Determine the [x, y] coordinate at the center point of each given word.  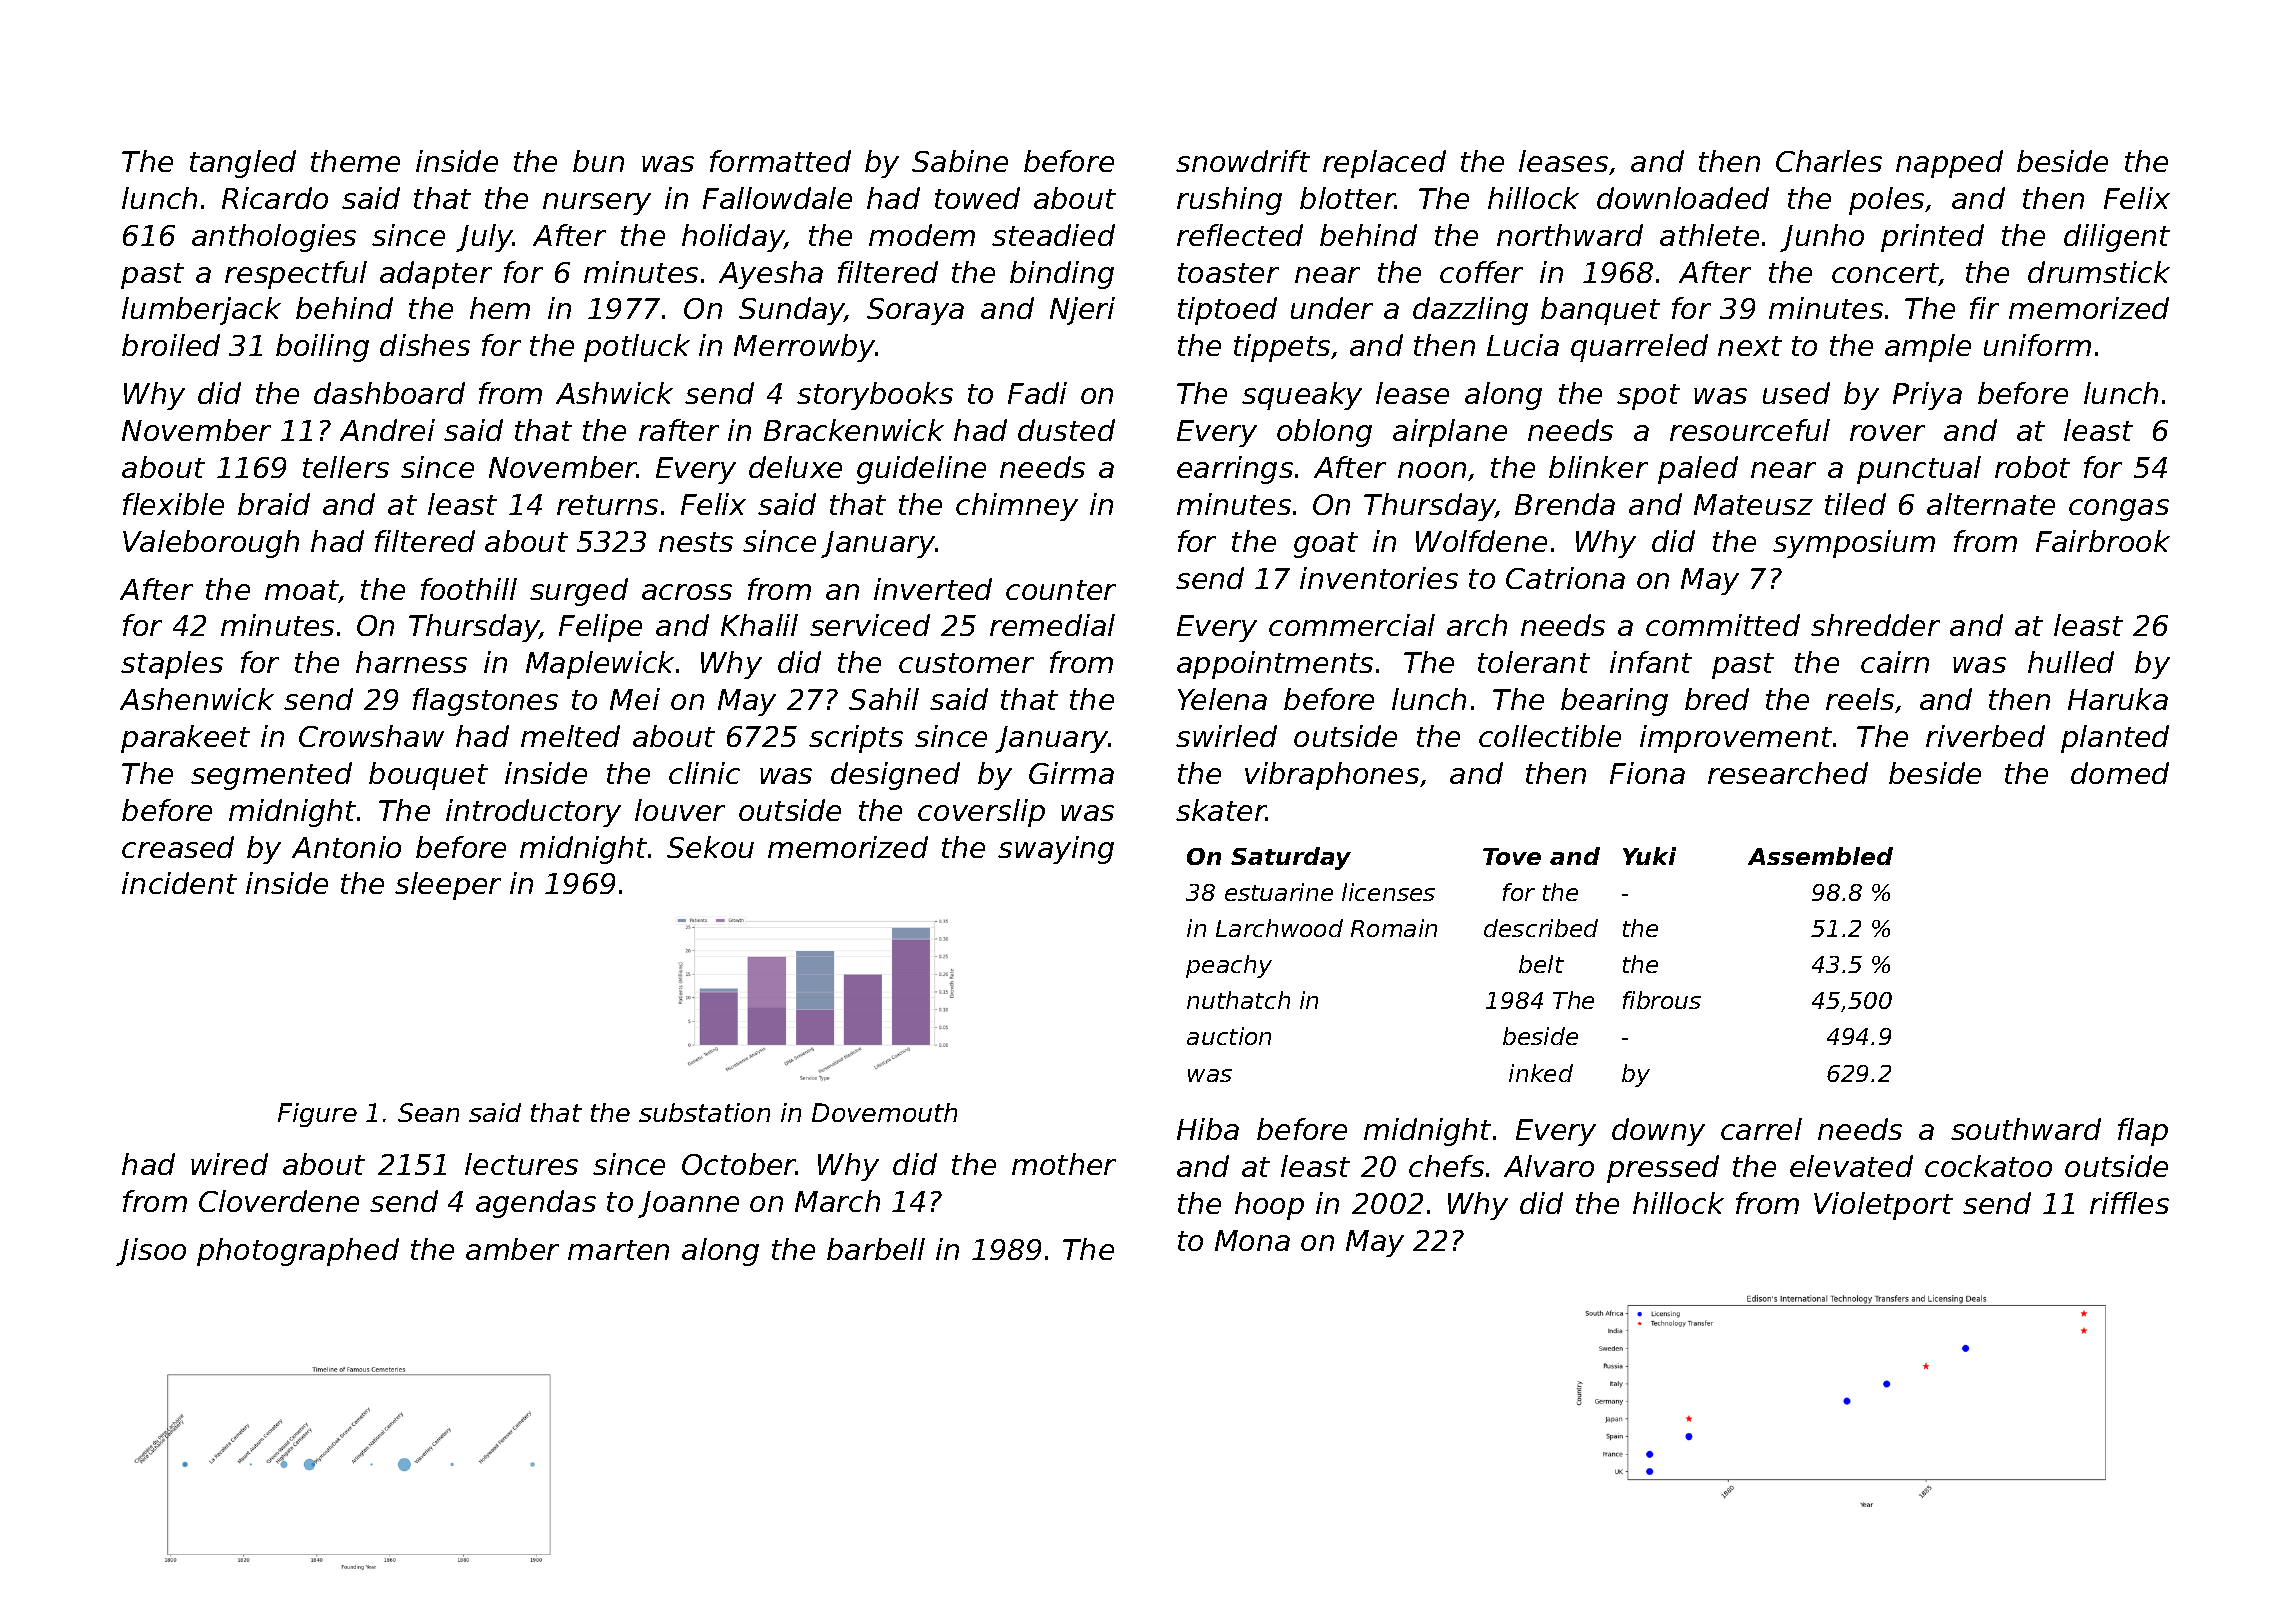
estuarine [1279, 892]
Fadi [1037, 393]
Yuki [1649, 856]
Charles [1829, 161]
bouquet [428, 776]
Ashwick [614, 393]
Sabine [960, 161]
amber [512, 1249]
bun [598, 161]
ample [1928, 348]
